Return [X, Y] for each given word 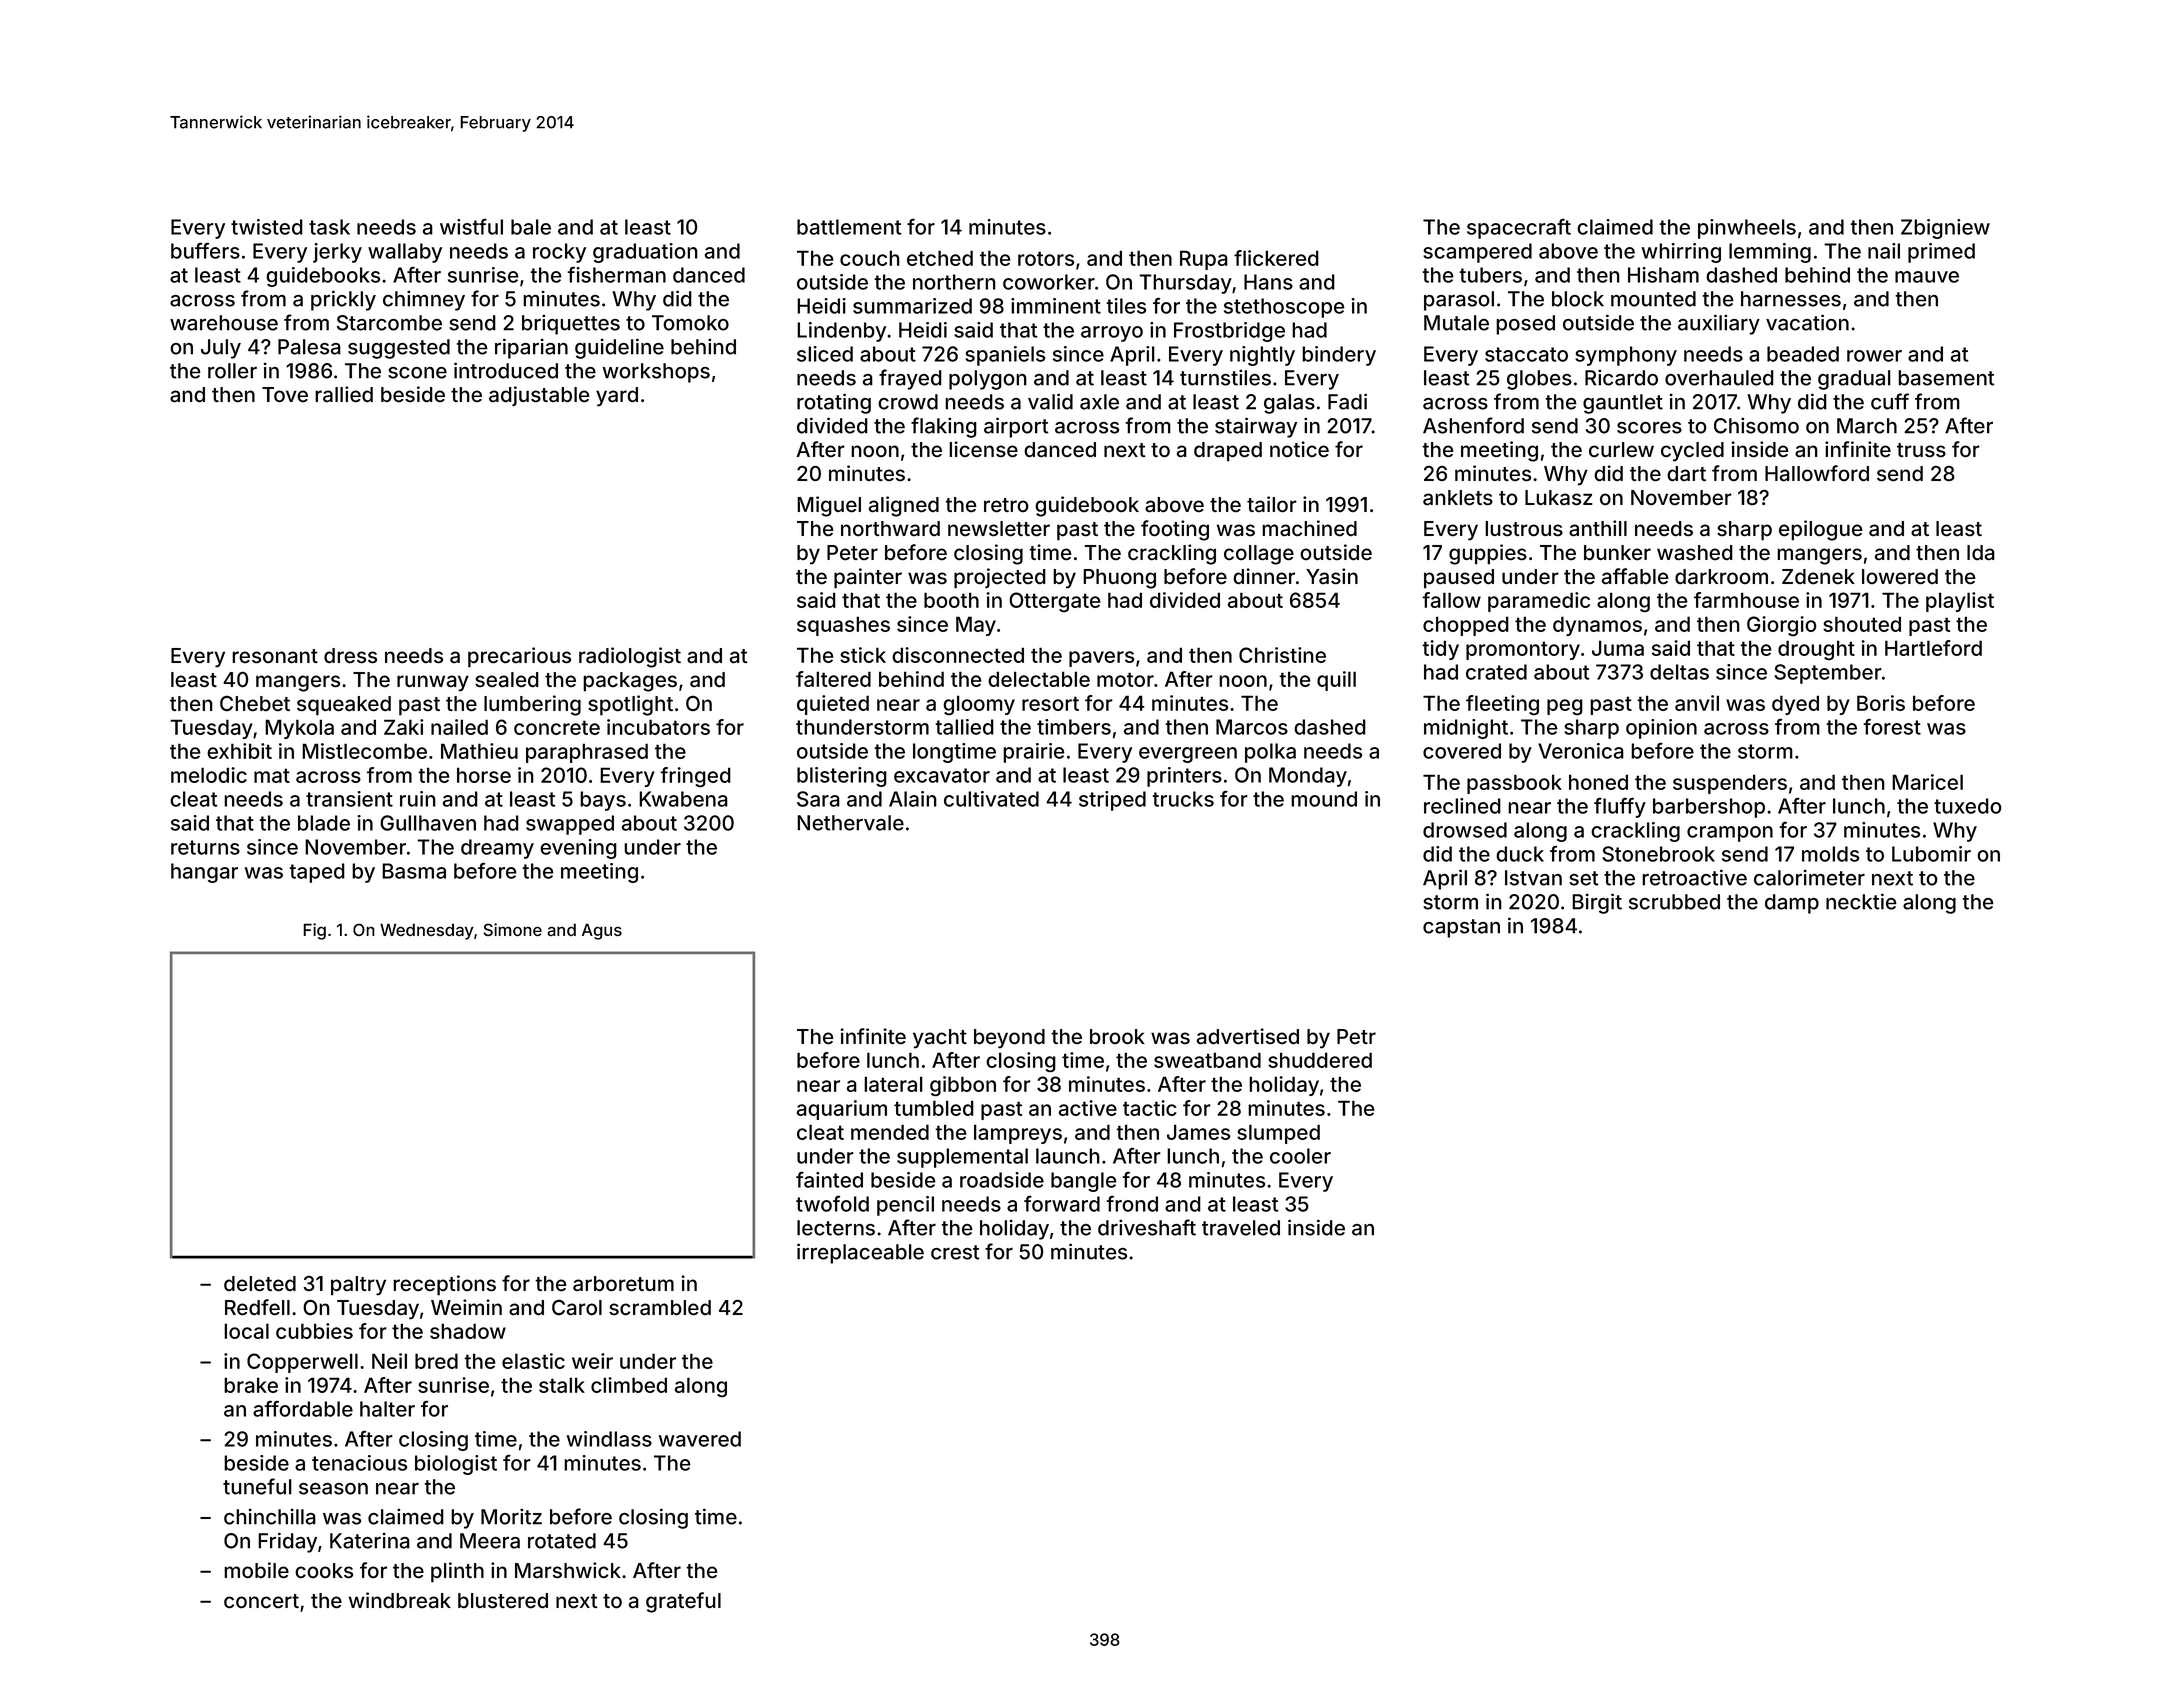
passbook [1514, 784]
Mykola [299, 729]
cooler [1300, 1156]
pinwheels [1747, 229]
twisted [267, 227]
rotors [1046, 258]
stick [863, 655]
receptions [444, 1285]
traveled [1241, 1228]
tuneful [257, 1486]
